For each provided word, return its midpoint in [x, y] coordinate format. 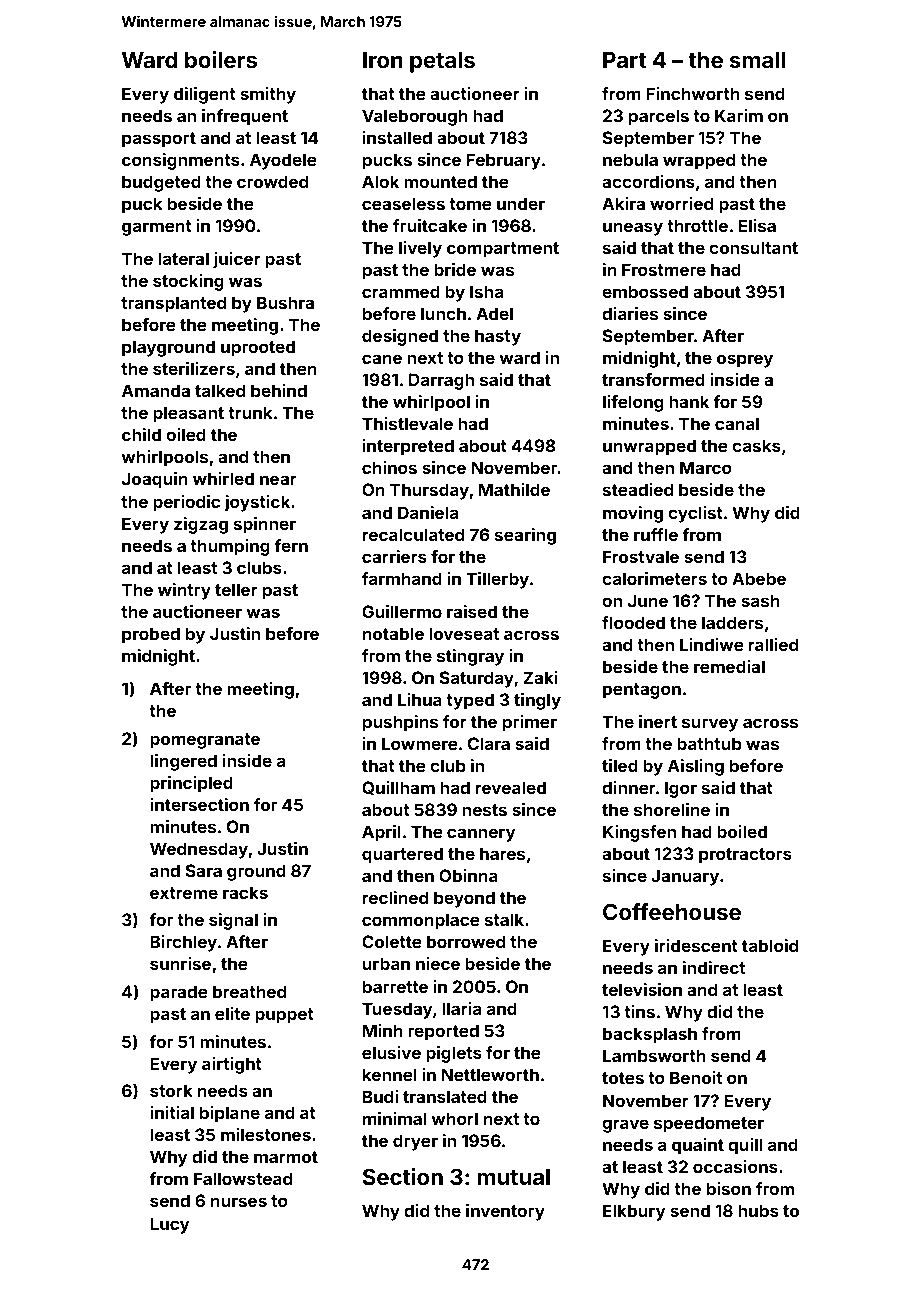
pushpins [400, 723]
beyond [464, 899]
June [648, 600]
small [757, 60]
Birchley [183, 943]
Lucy [169, 1225]
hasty [498, 337]
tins [639, 1011]
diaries [630, 313]
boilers [221, 59]
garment [157, 228]
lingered [183, 762]
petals [442, 62]
